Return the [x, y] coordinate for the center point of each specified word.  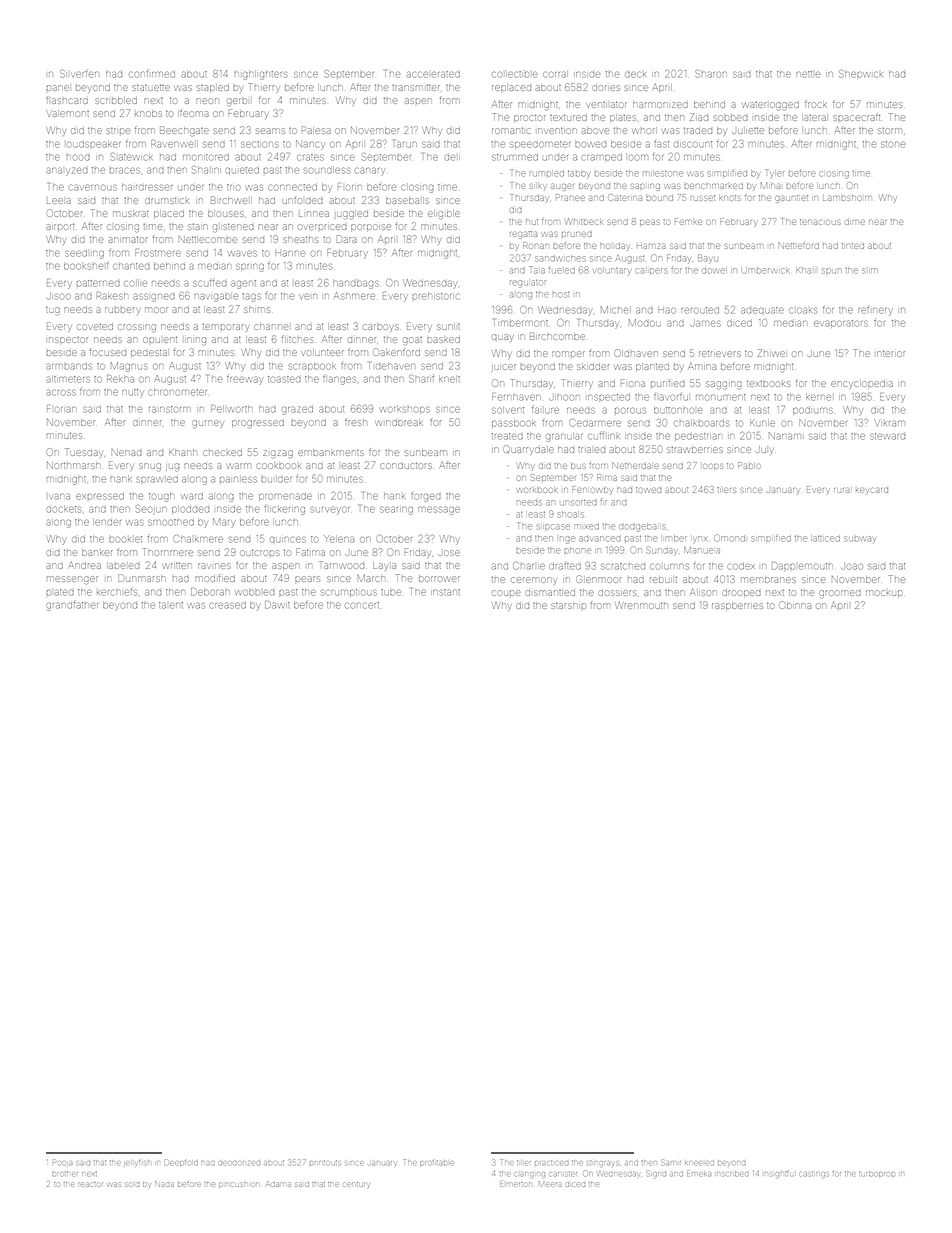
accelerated [434, 74]
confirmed [152, 74]
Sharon [711, 74]
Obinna [795, 605]
